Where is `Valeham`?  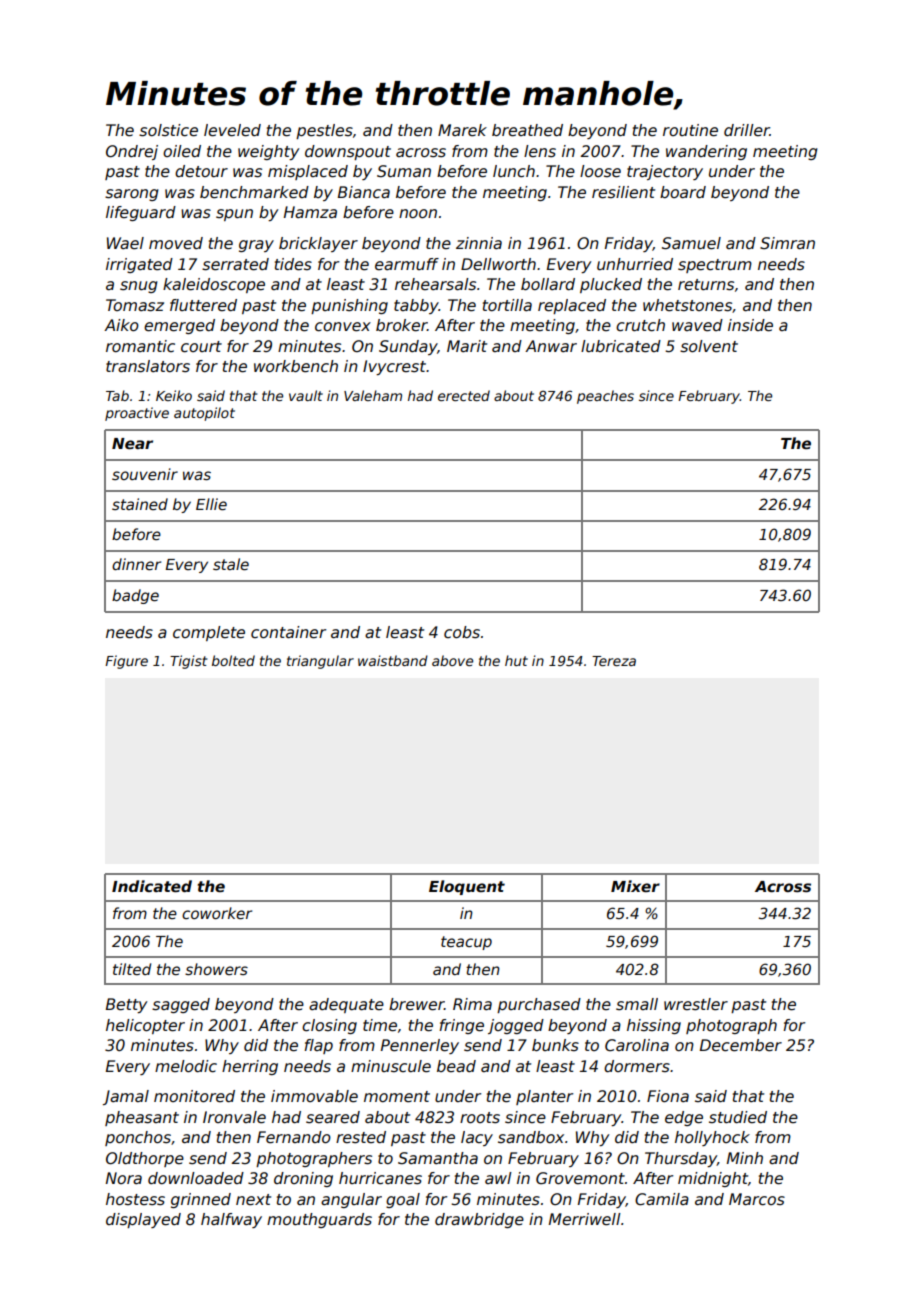
Valeham is located at coordinates (373, 395).
